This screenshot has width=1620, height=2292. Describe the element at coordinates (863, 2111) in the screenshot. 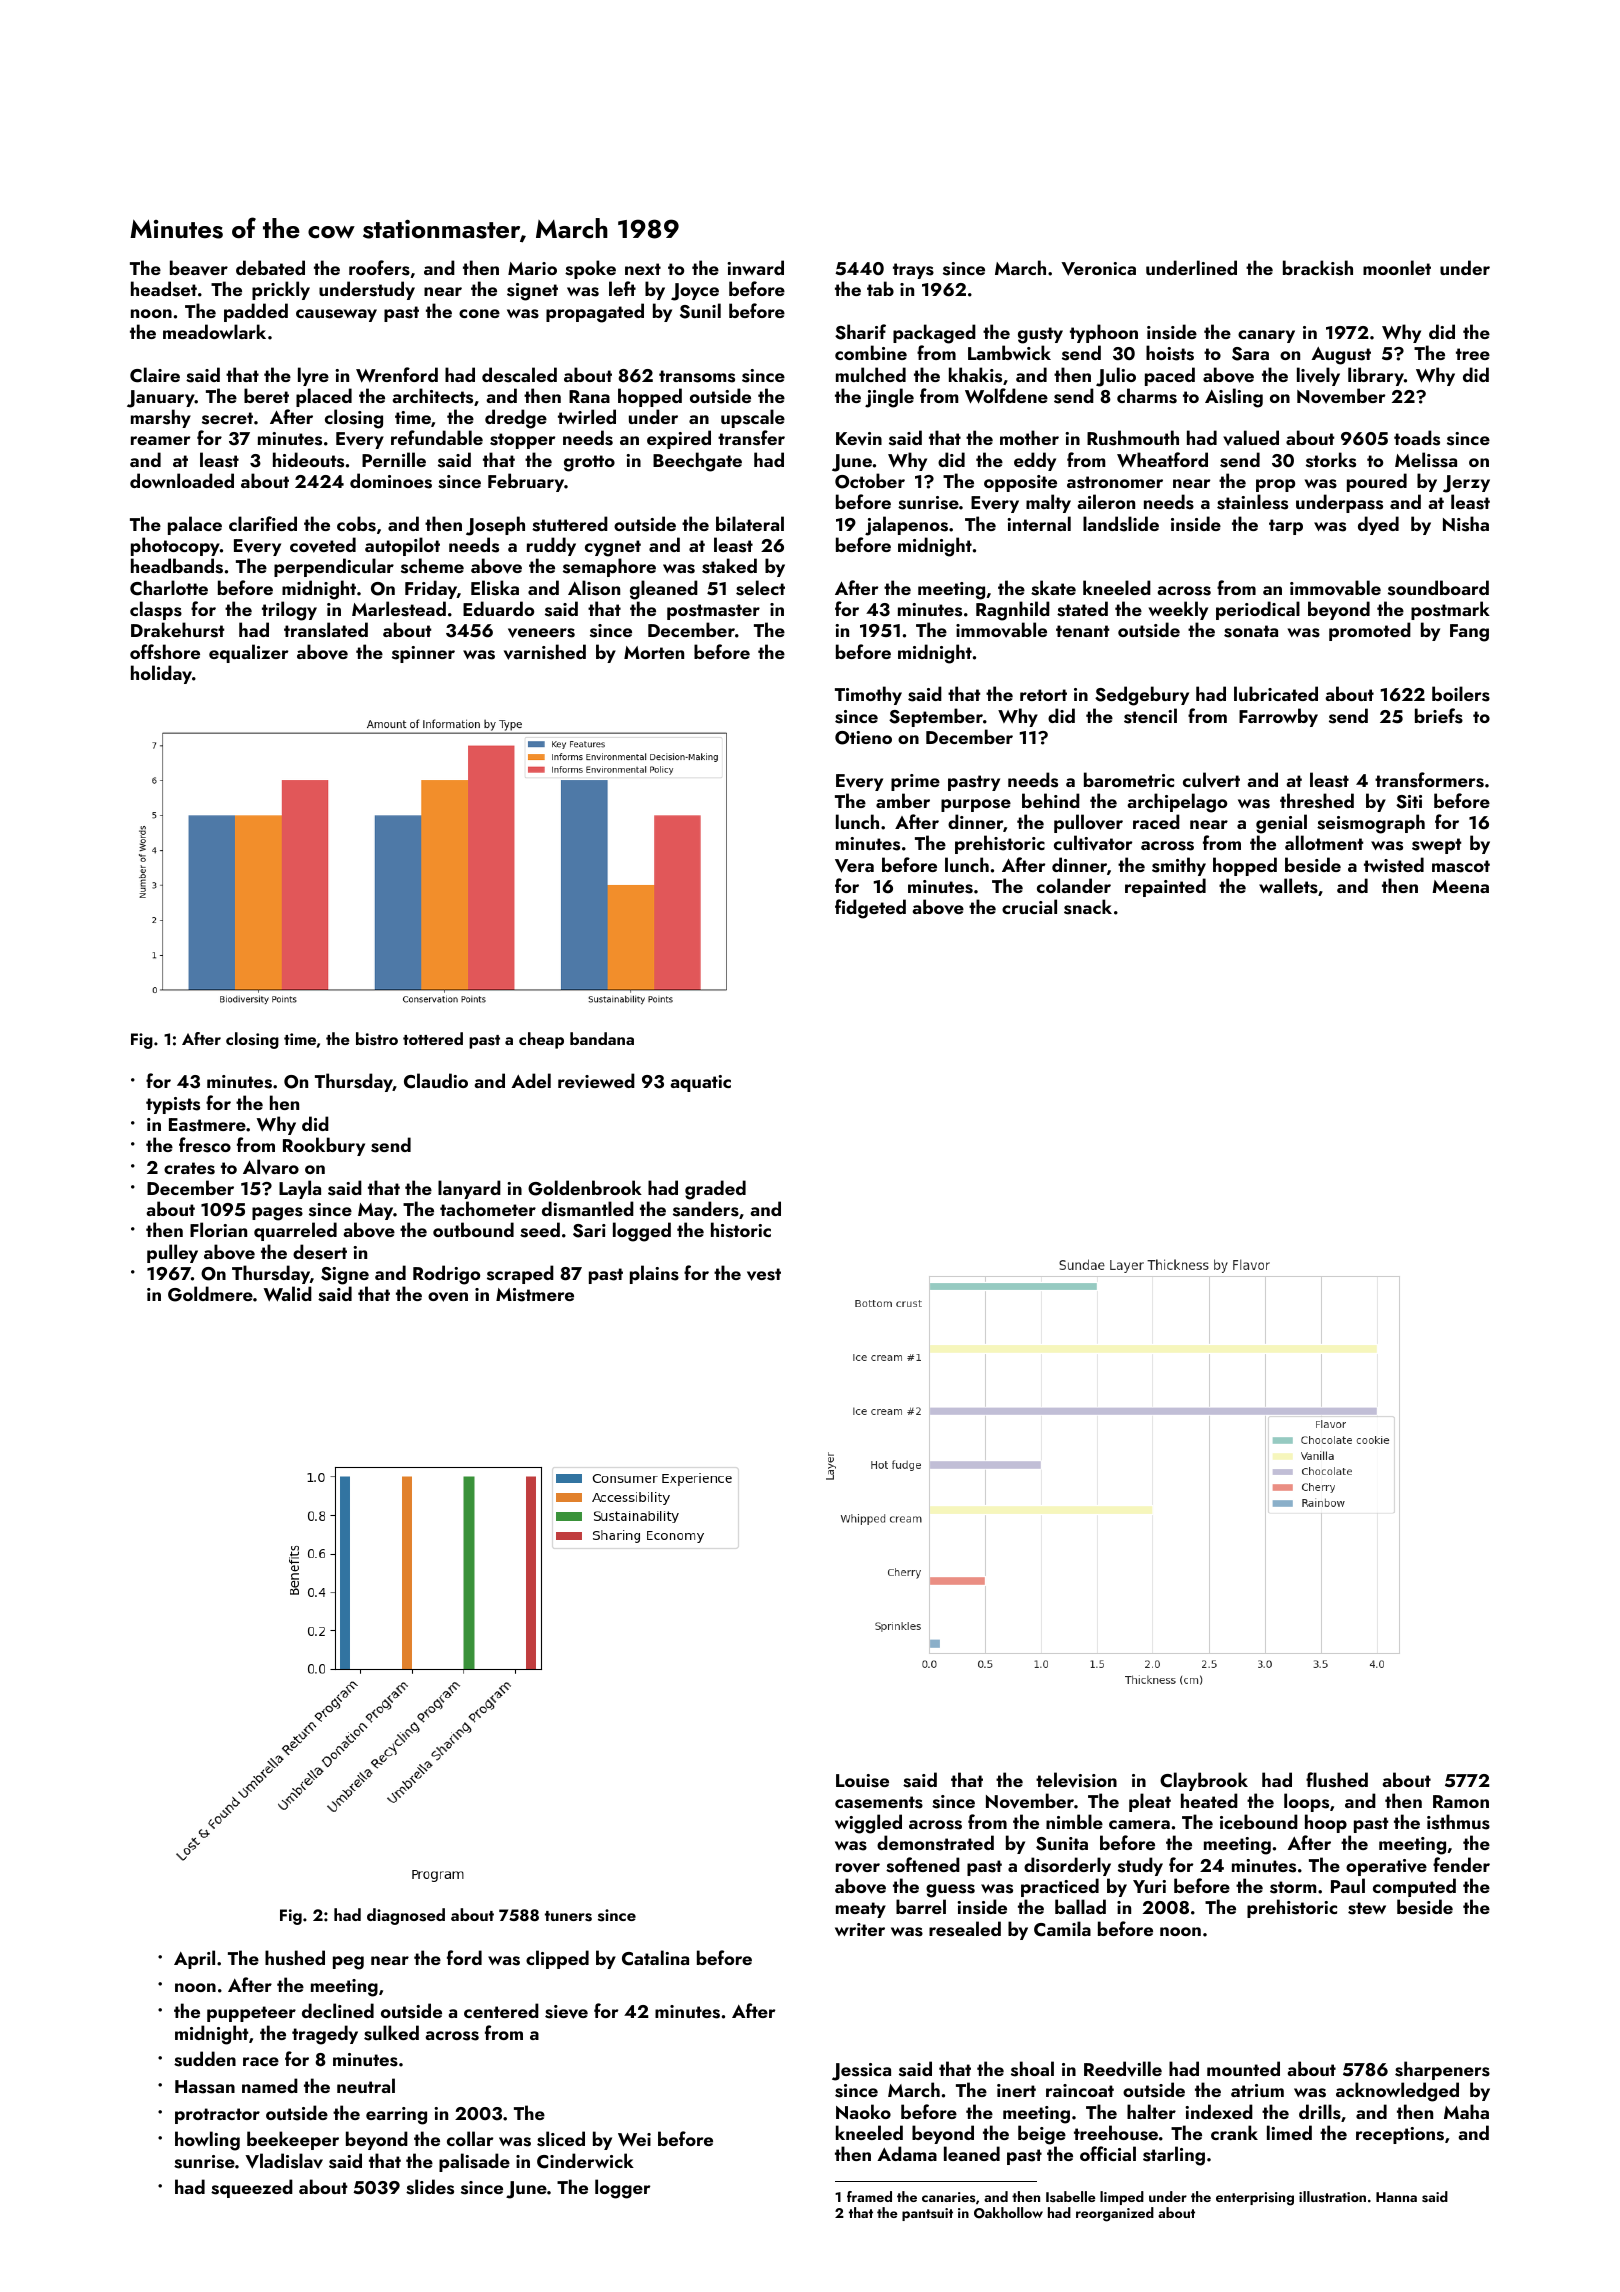

I see `Naoko` at that location.
